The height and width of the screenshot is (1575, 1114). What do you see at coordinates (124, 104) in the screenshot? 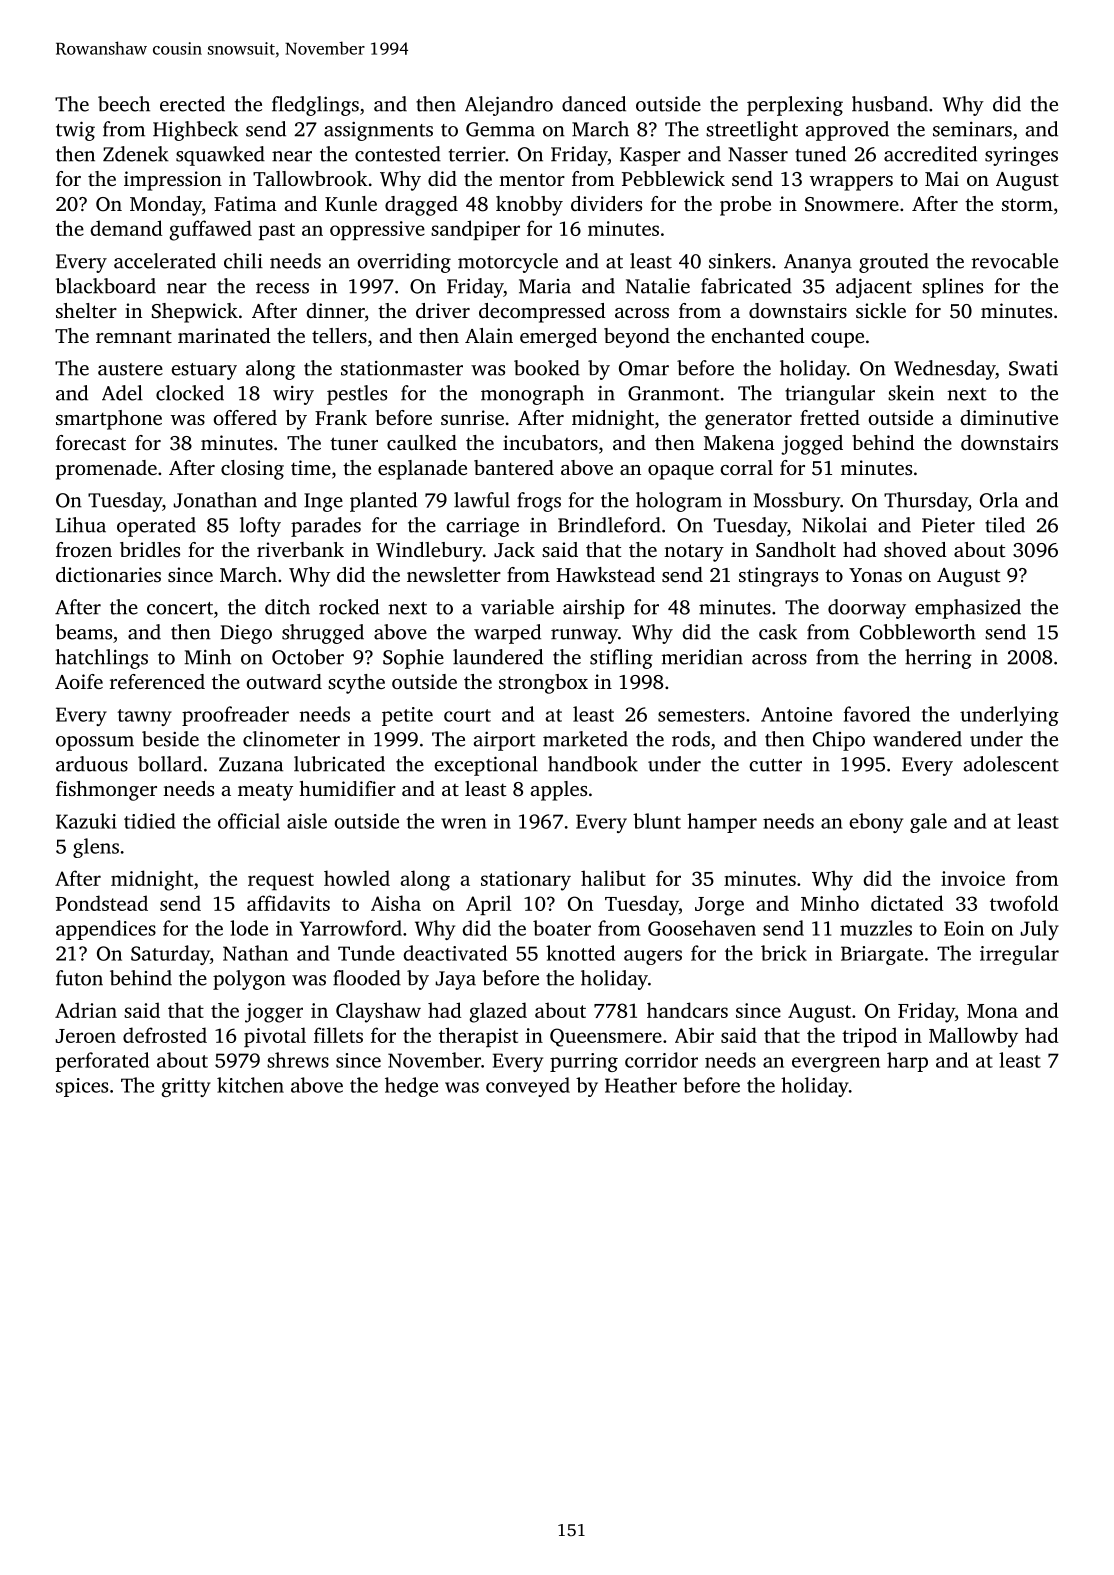
I see `beech` at bounding box center [124, 104].
